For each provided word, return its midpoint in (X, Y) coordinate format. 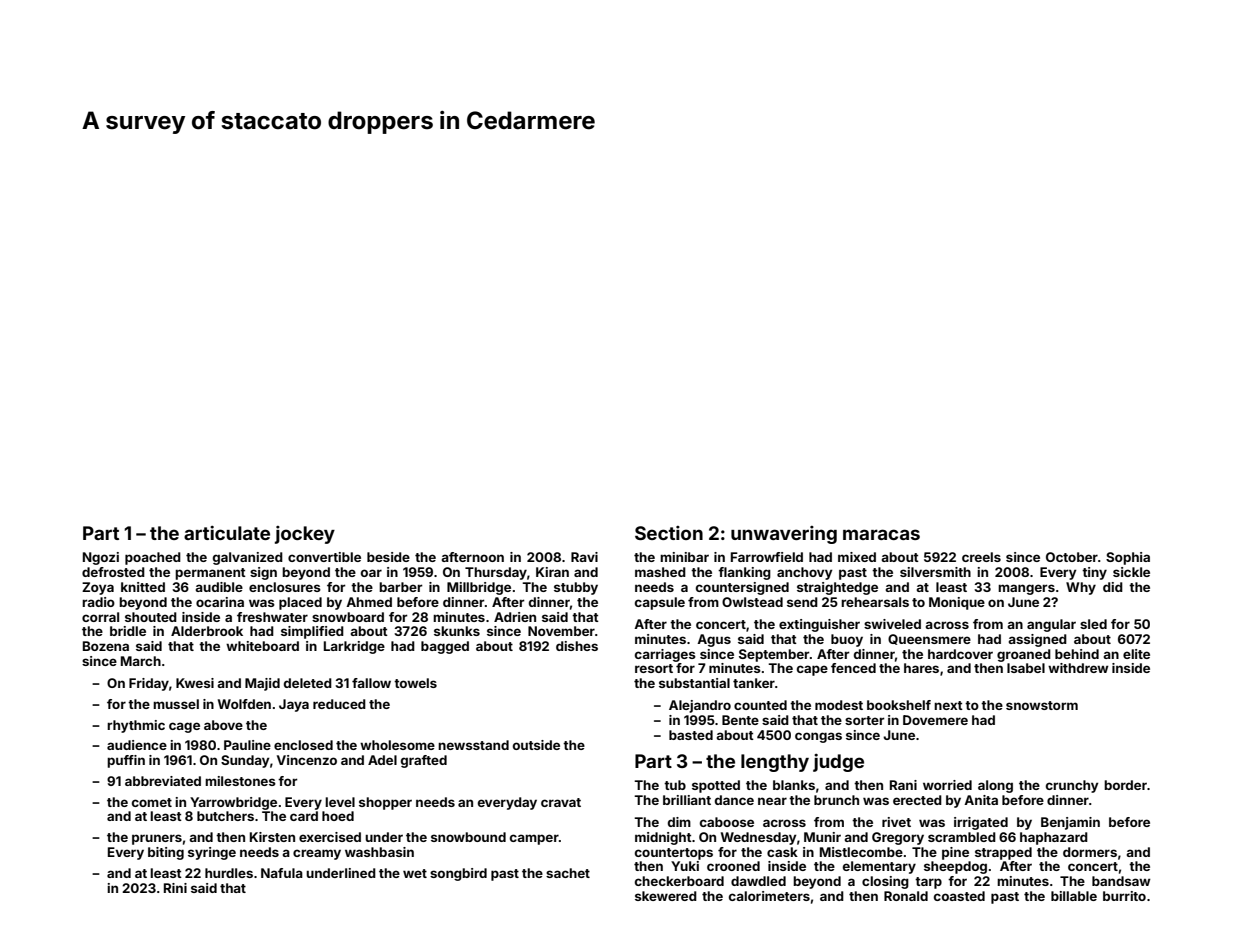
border (1125, 785)
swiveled (892, 624)
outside (536, 745)
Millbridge (479, 588)
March (141, 661)
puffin (126, 761)
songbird (458, 874)
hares (921, 668)
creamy (317, 854)
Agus (714, 640)
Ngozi (101, 558)
